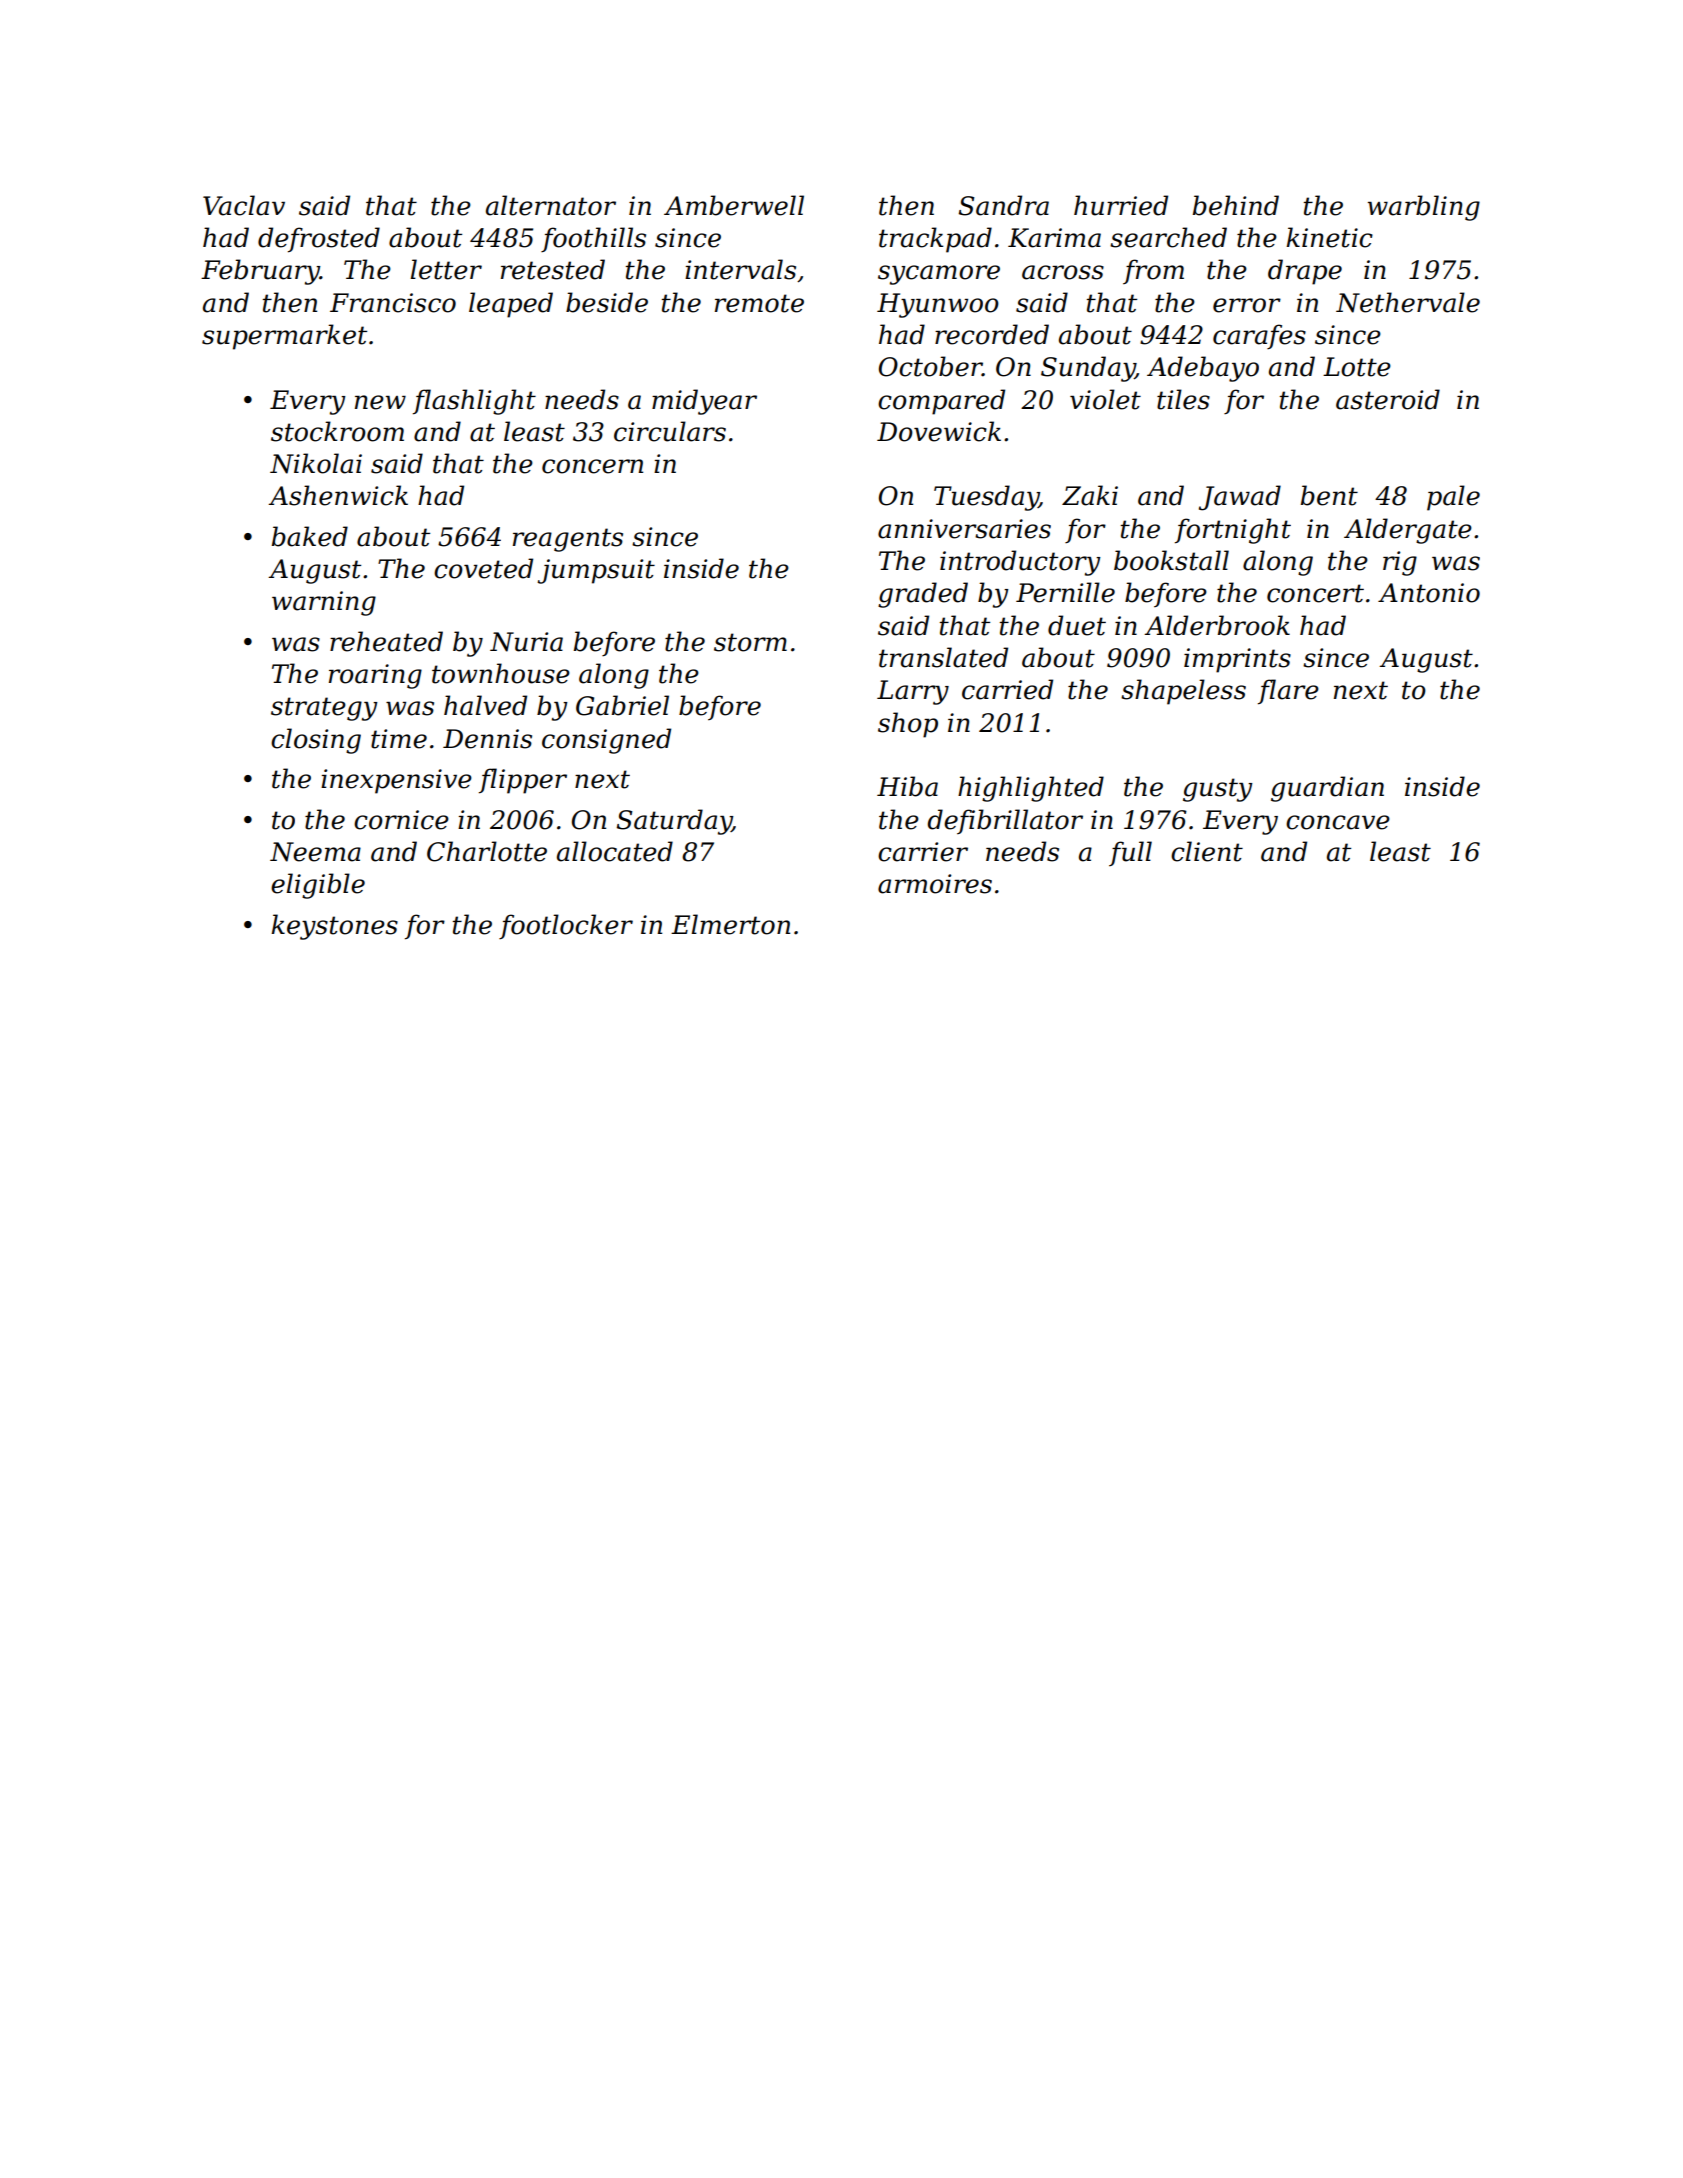  What do you see at coordinates (930, 366) in the image?
I see `October` at bounding box center [930, 366].
